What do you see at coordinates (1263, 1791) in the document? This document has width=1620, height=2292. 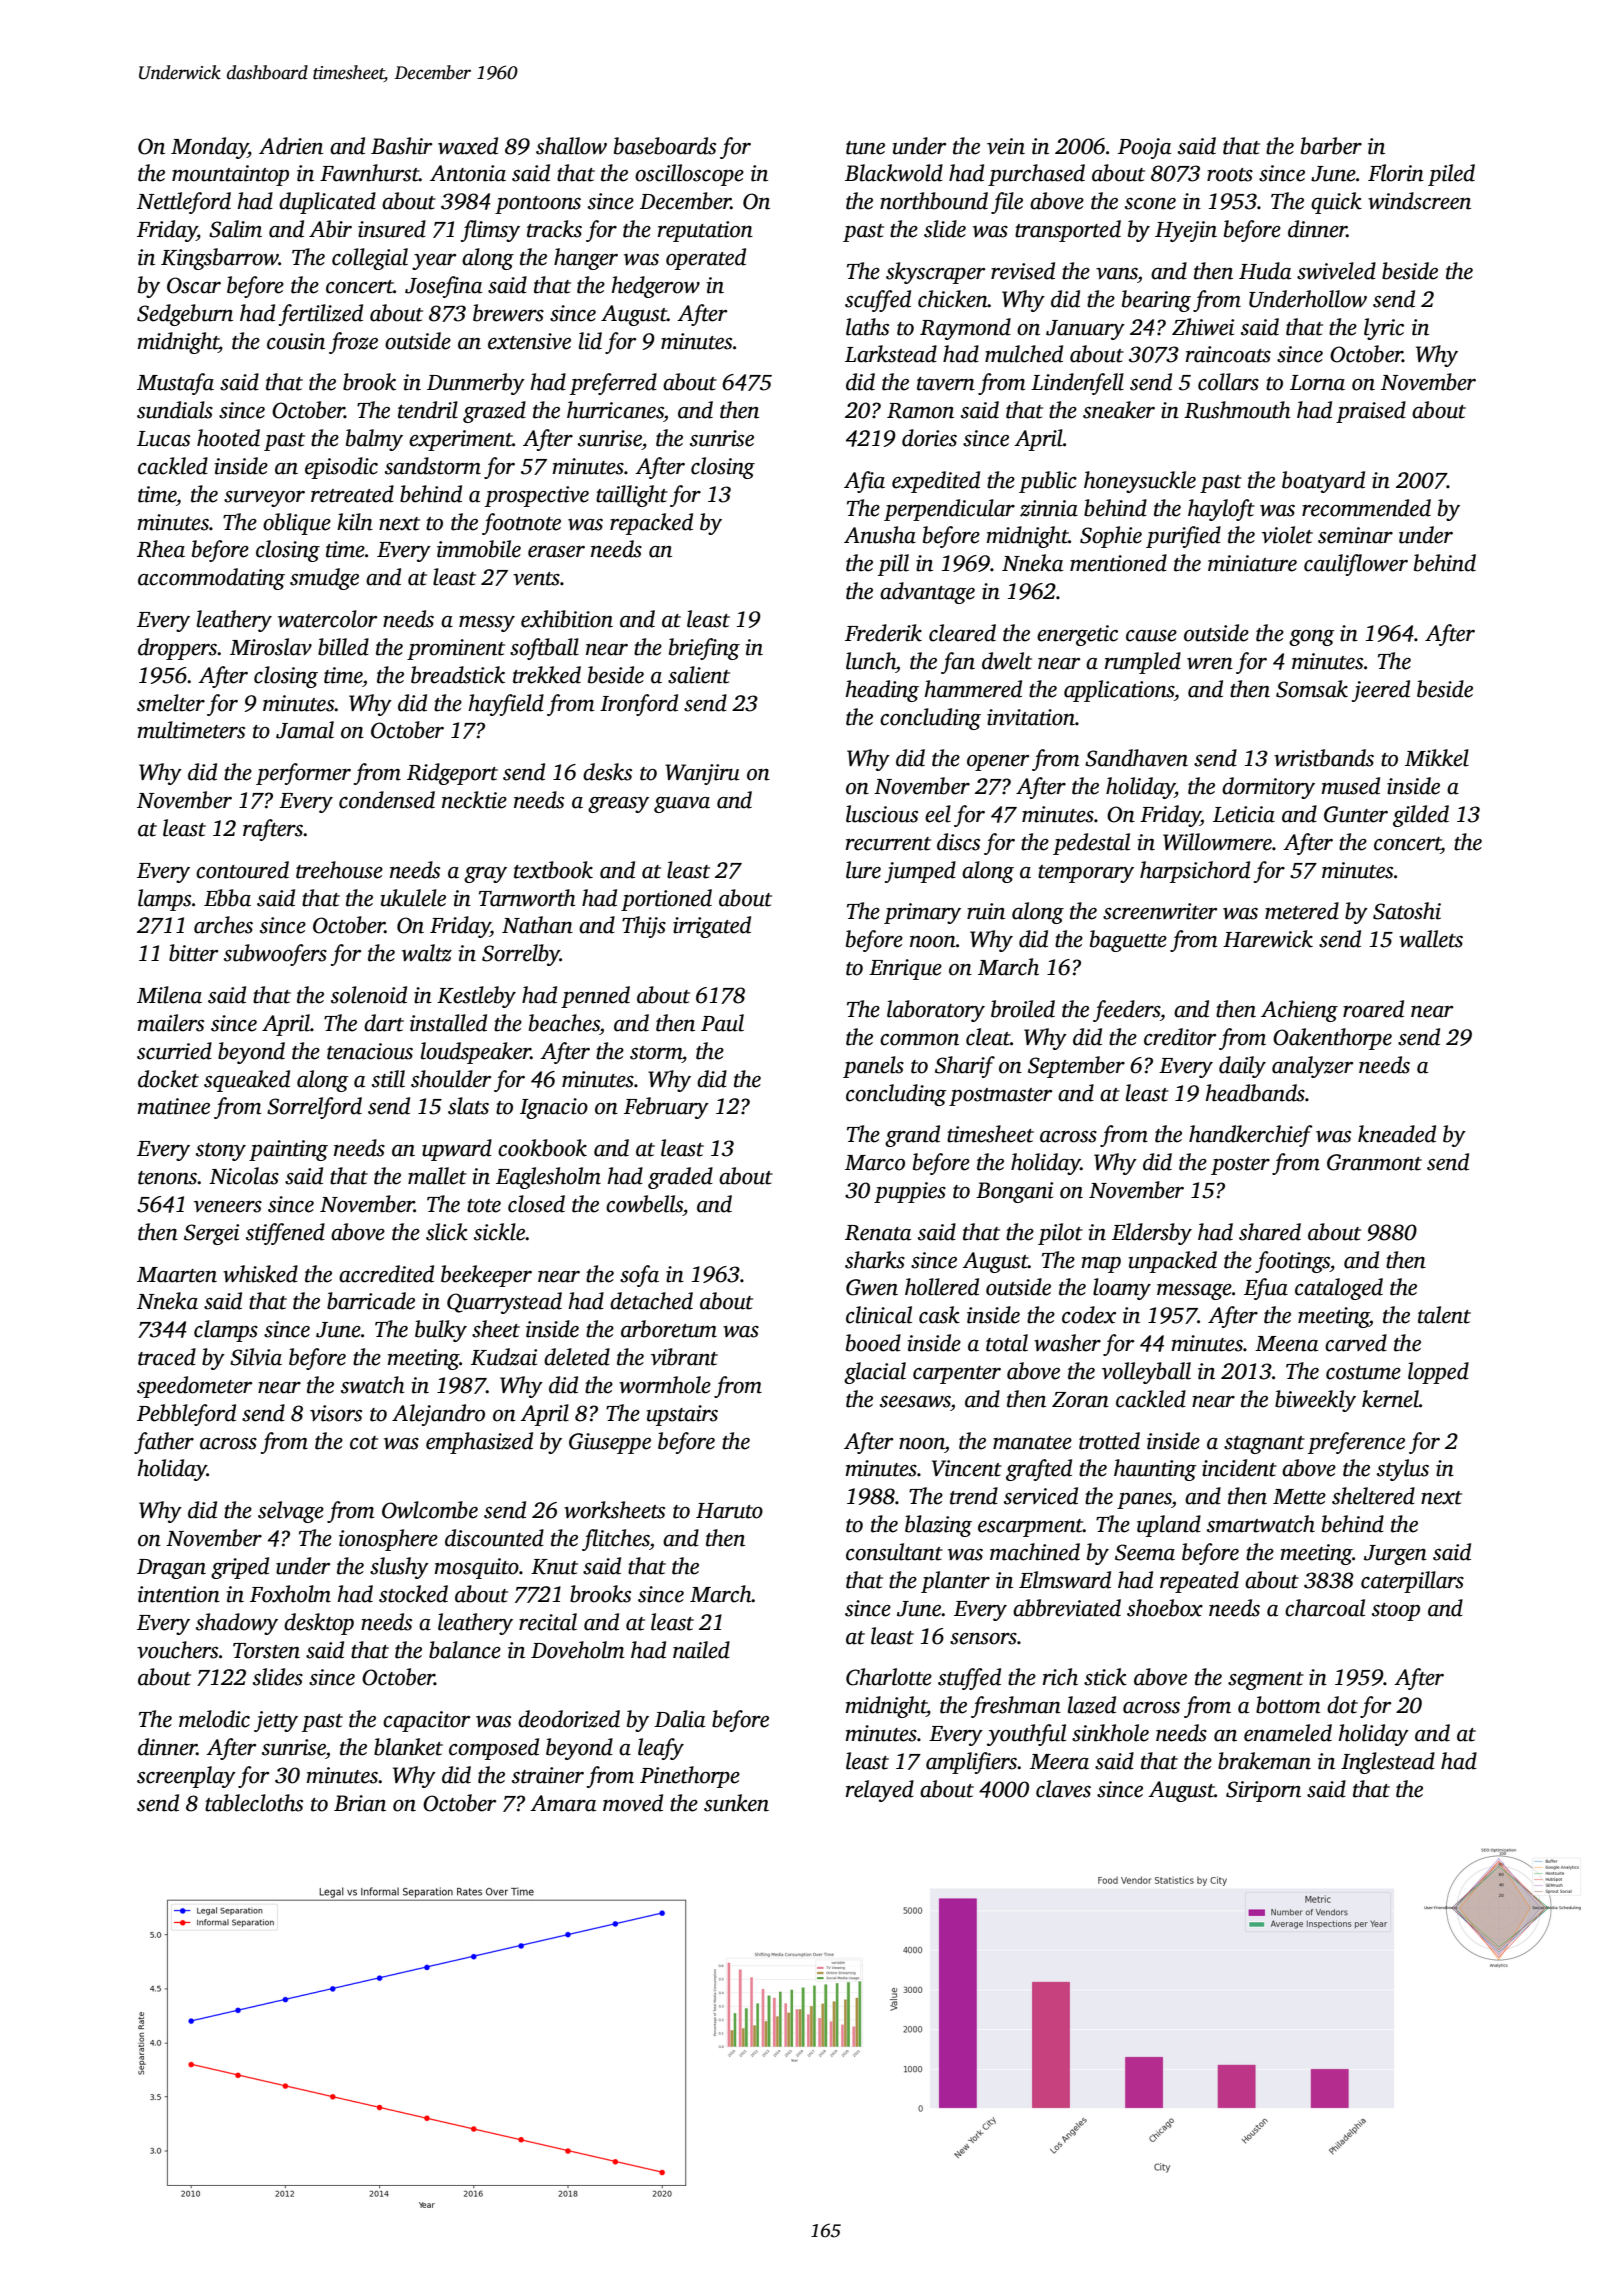 I see `Siriporn` at bounding box center [1263, 1791].
